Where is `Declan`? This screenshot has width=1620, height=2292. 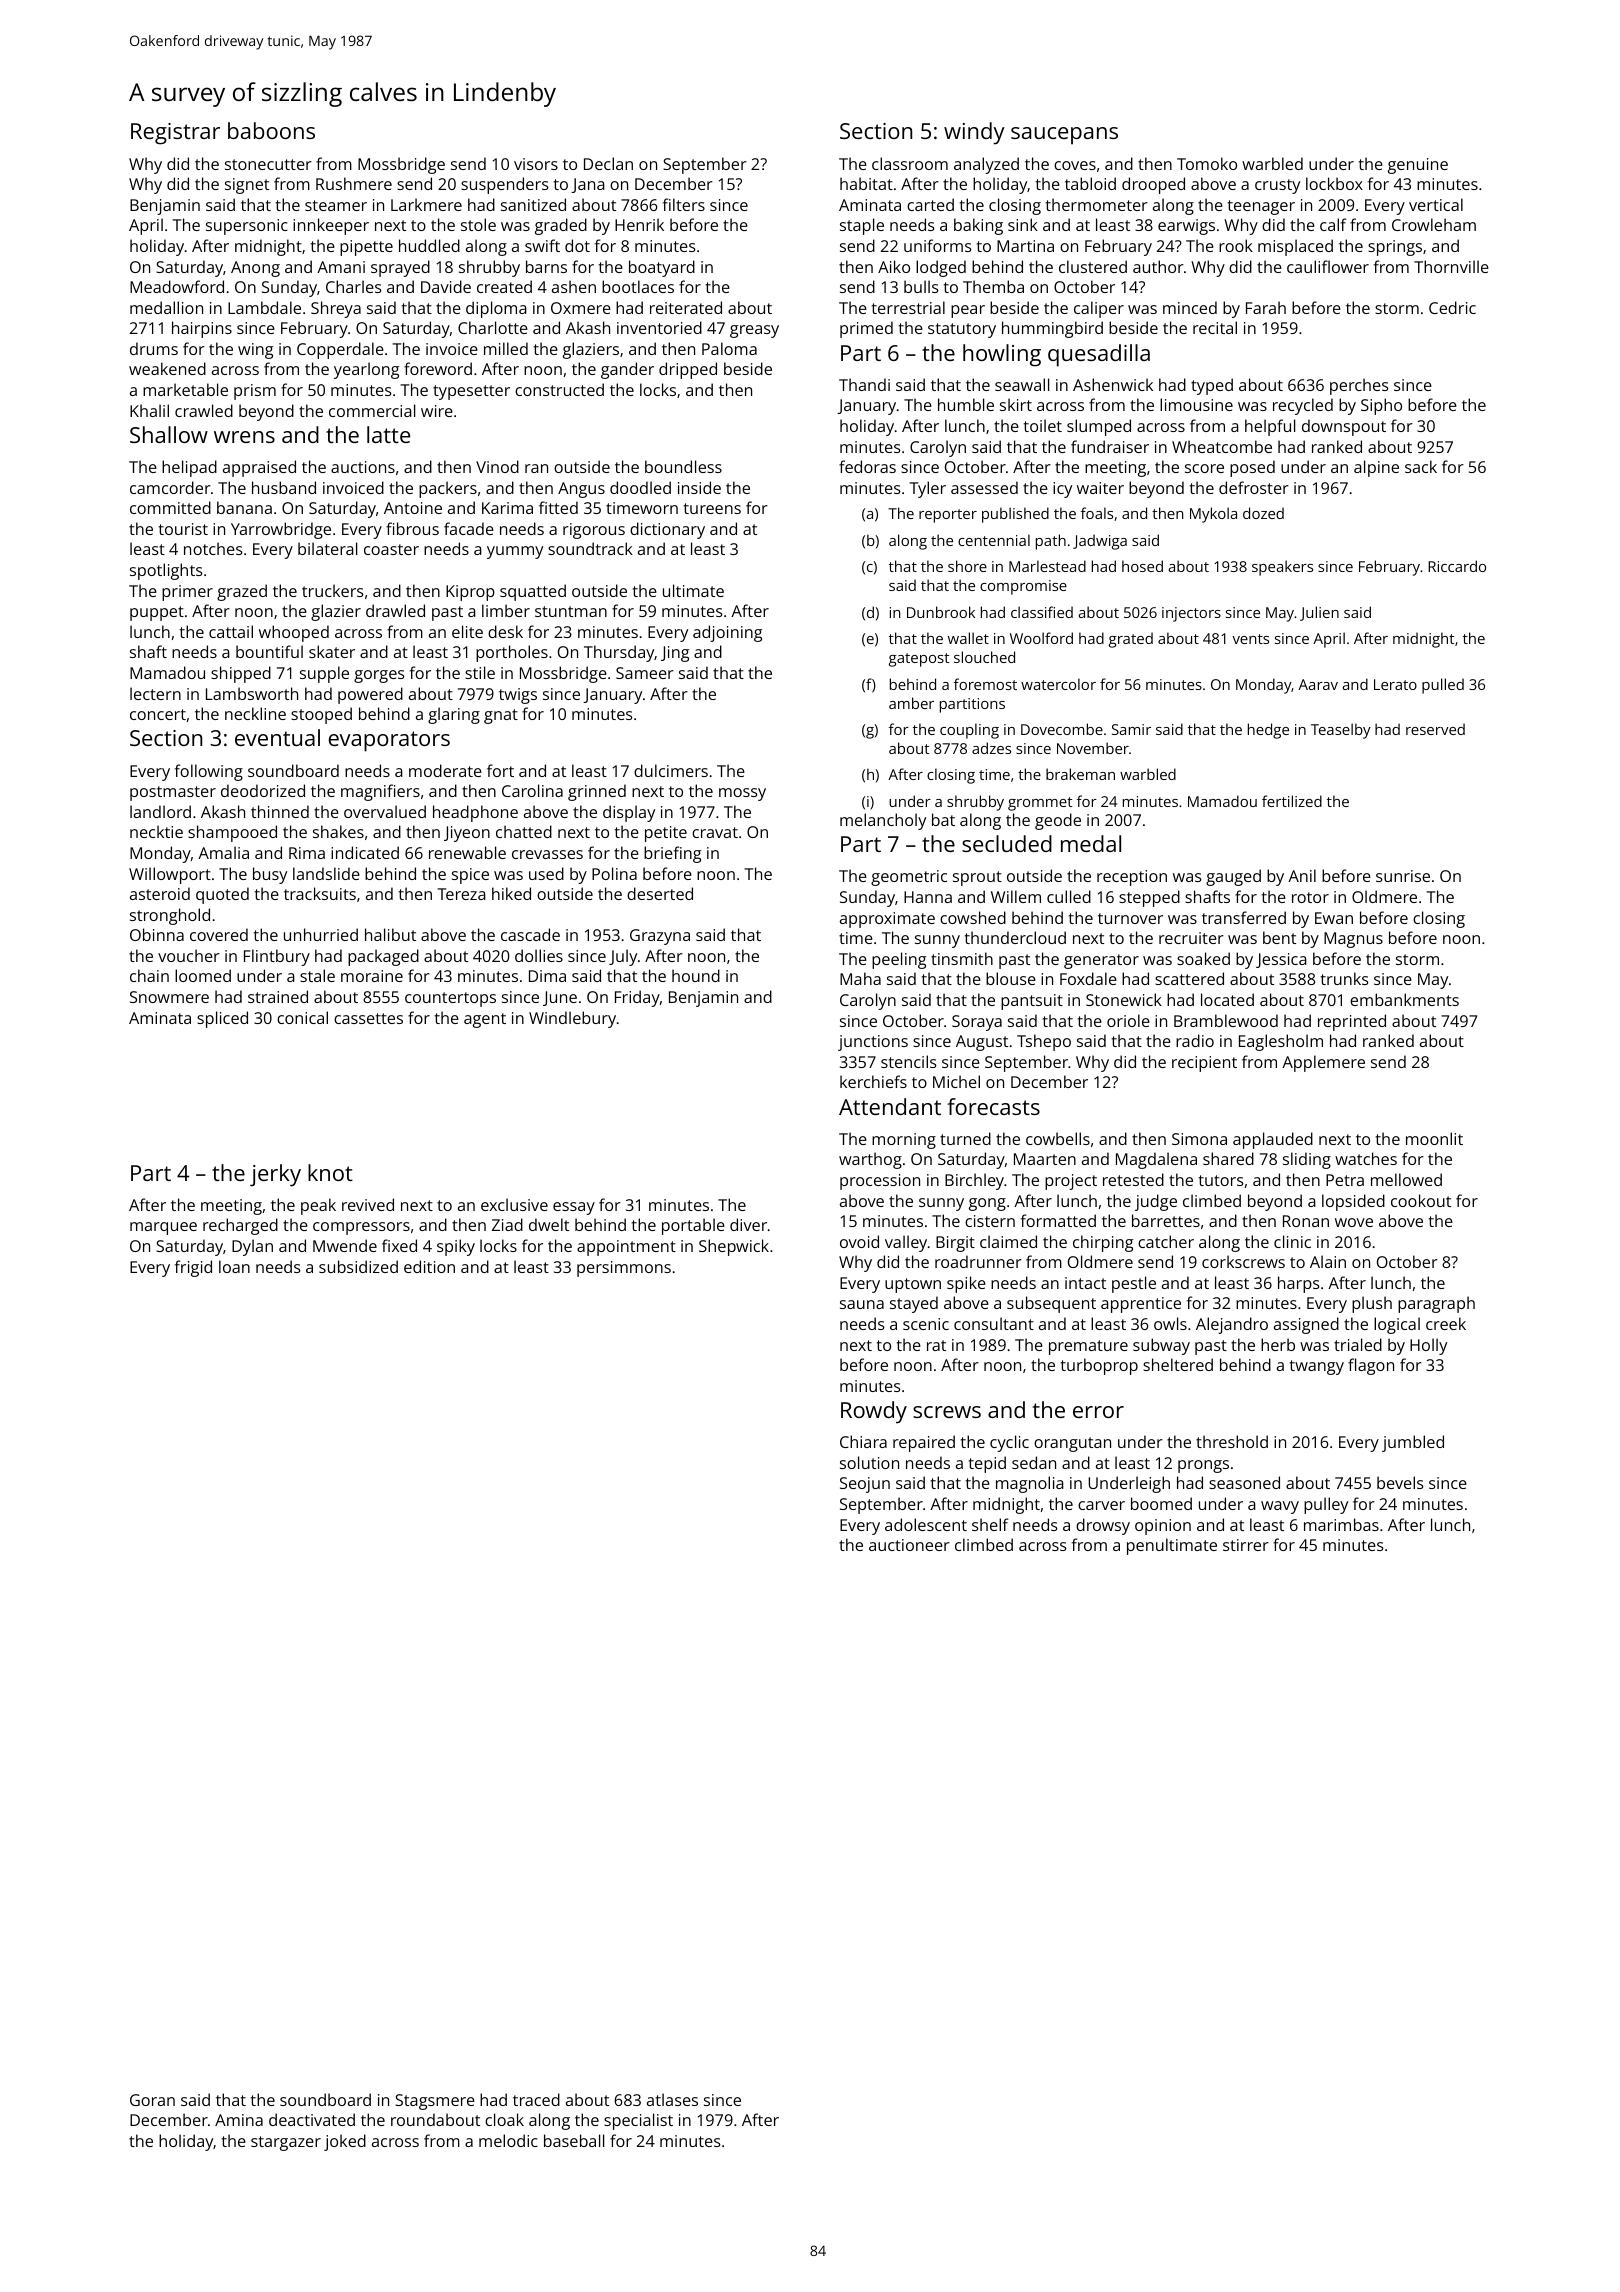
Declan is located at coordinates (608, 163).
